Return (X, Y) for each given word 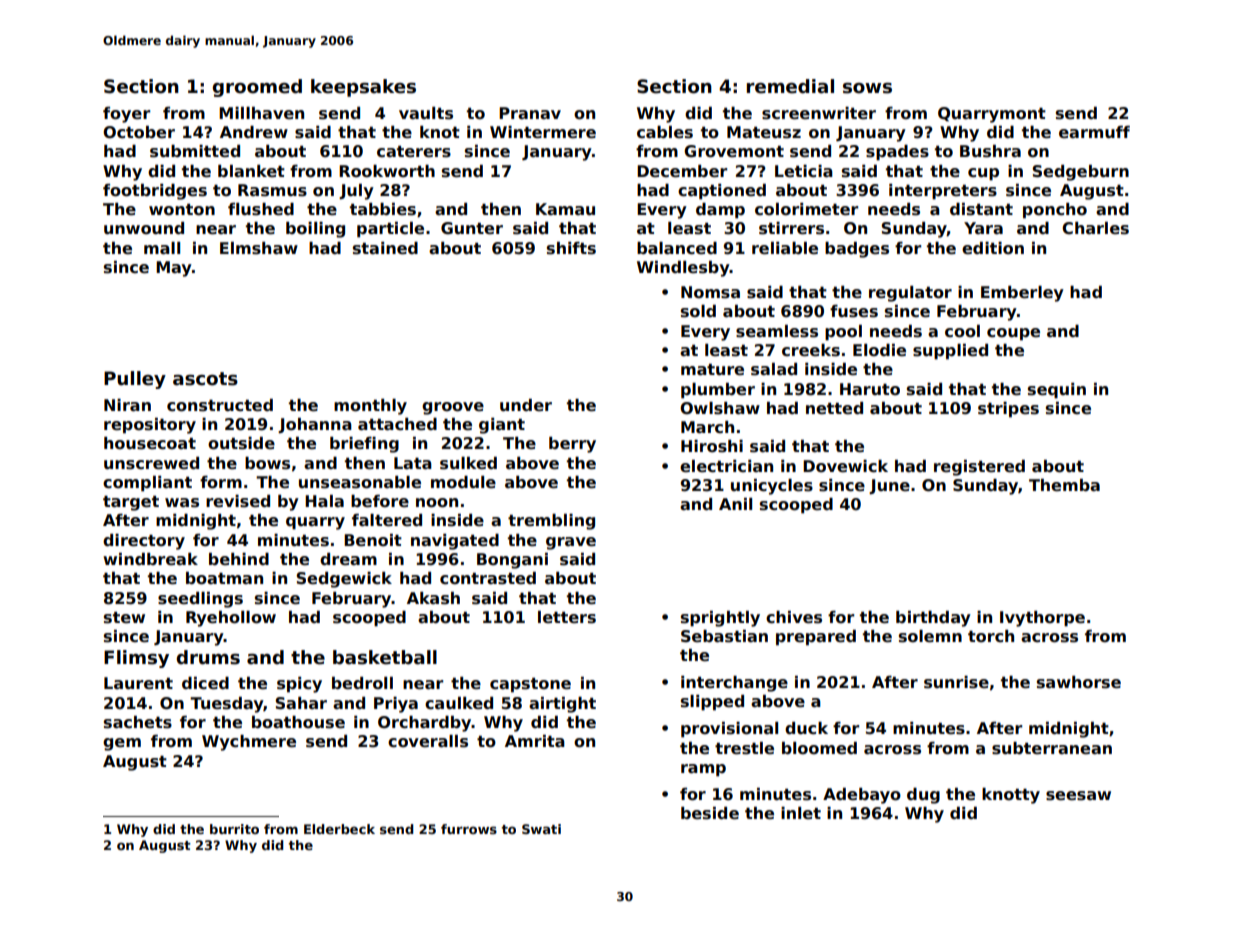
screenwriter (819, 113)
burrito (234, 829)
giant (502, 426)
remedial (790, 86)
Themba (1064, 485)
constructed (220, 405)
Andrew (254, 132)
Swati (541, 829)
